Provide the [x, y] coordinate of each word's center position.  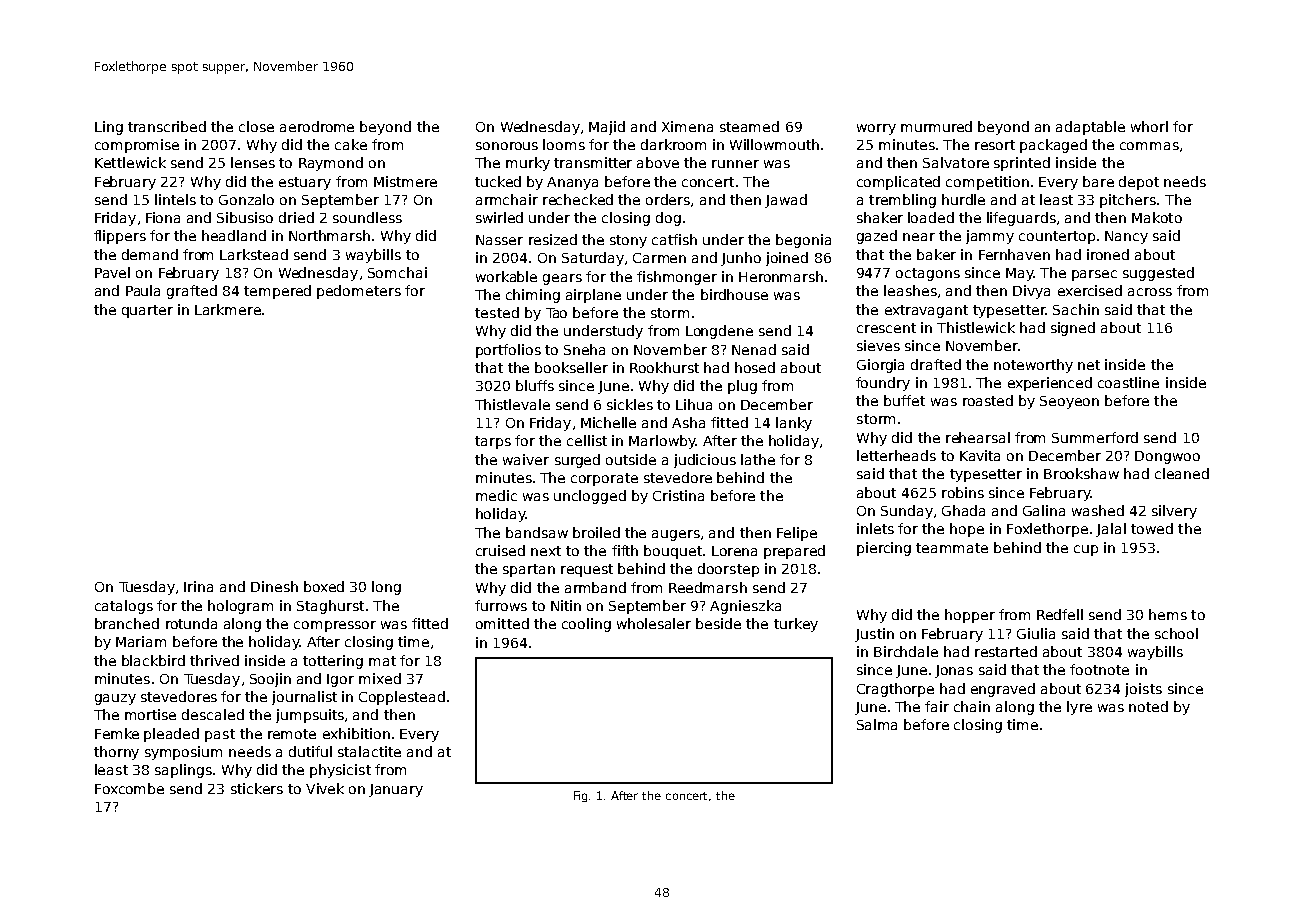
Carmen [659, 258]
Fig [580, 796]
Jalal [1111, 530]
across [1150, 292]
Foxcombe [129, 788]
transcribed [167, 126]
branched [127, 623]
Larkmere [228, 309]
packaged [1053, 146]
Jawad [786, 201]
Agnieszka [745, 607]
